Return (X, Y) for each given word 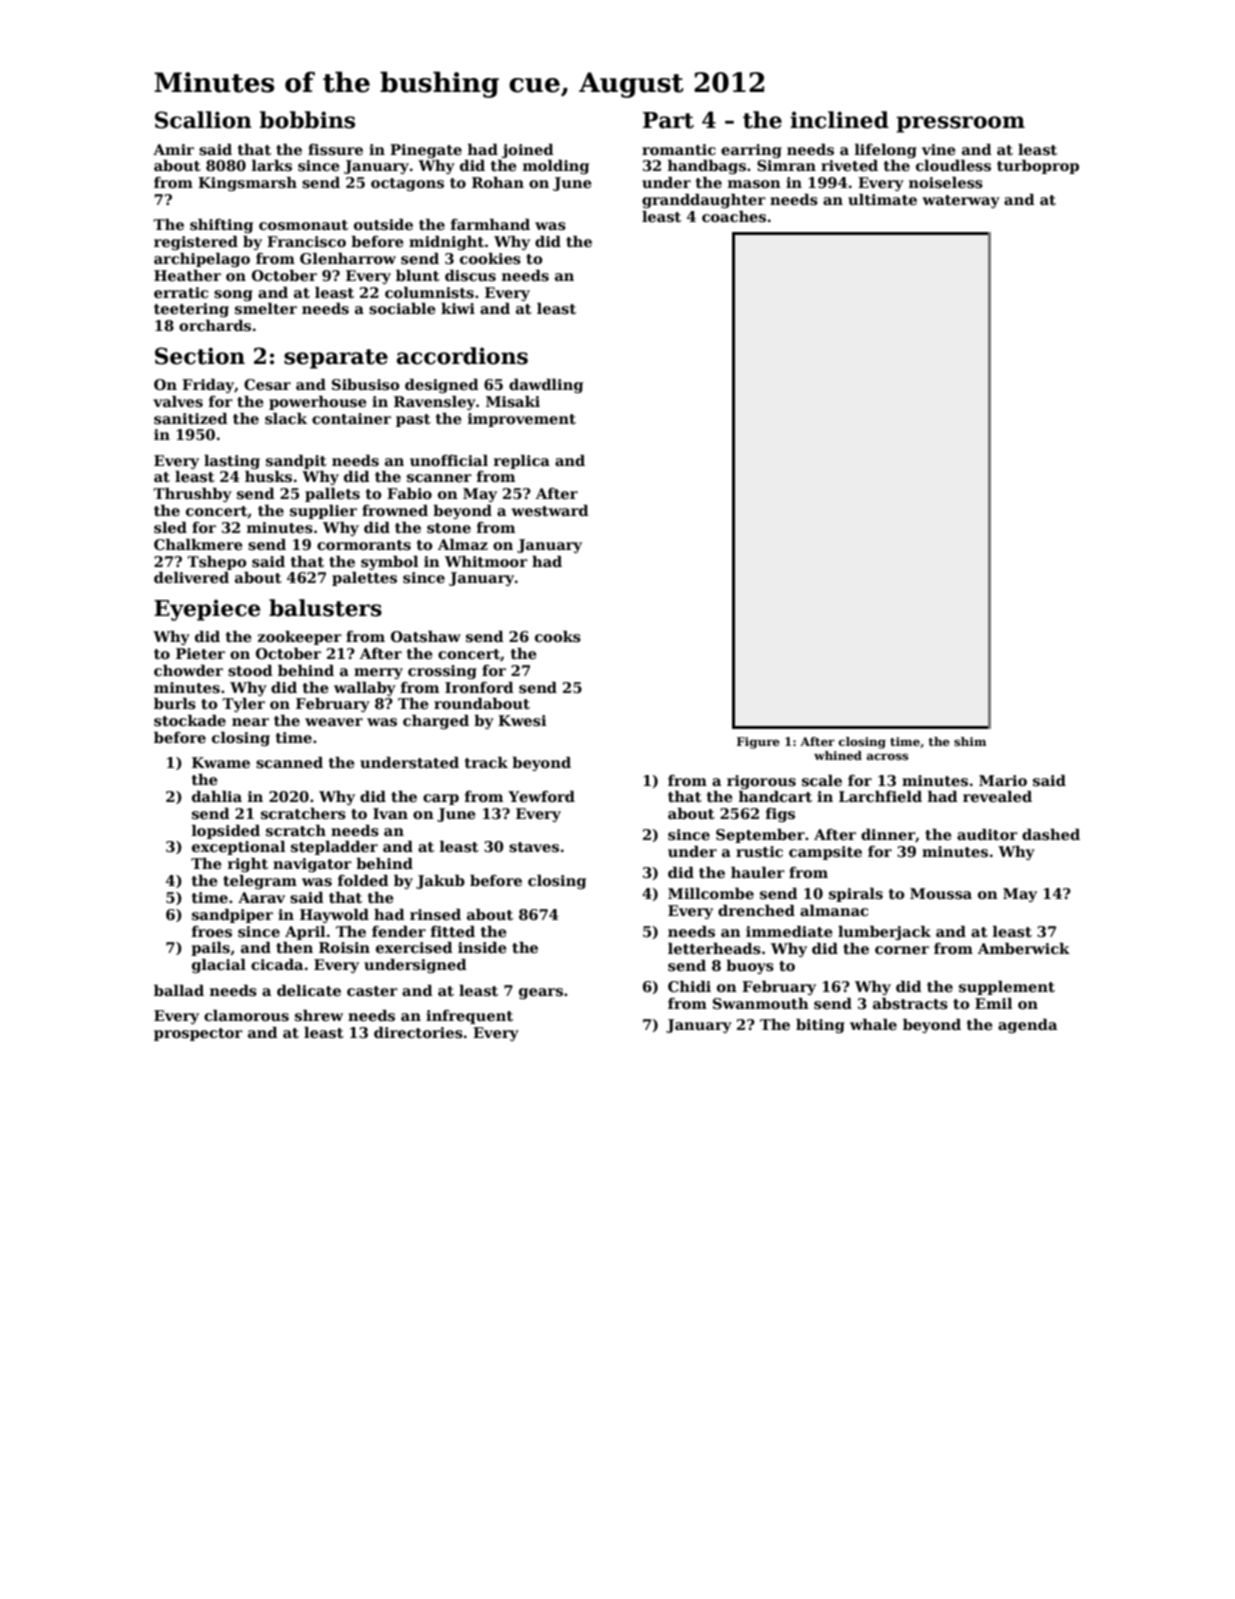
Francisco (306, 241)
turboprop (1038, 167)
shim (970, 741)
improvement (522, 420)
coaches (734, 216)
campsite (825, 853)
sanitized (191, 419)
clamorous (246, 1015)
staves (534, 847)
